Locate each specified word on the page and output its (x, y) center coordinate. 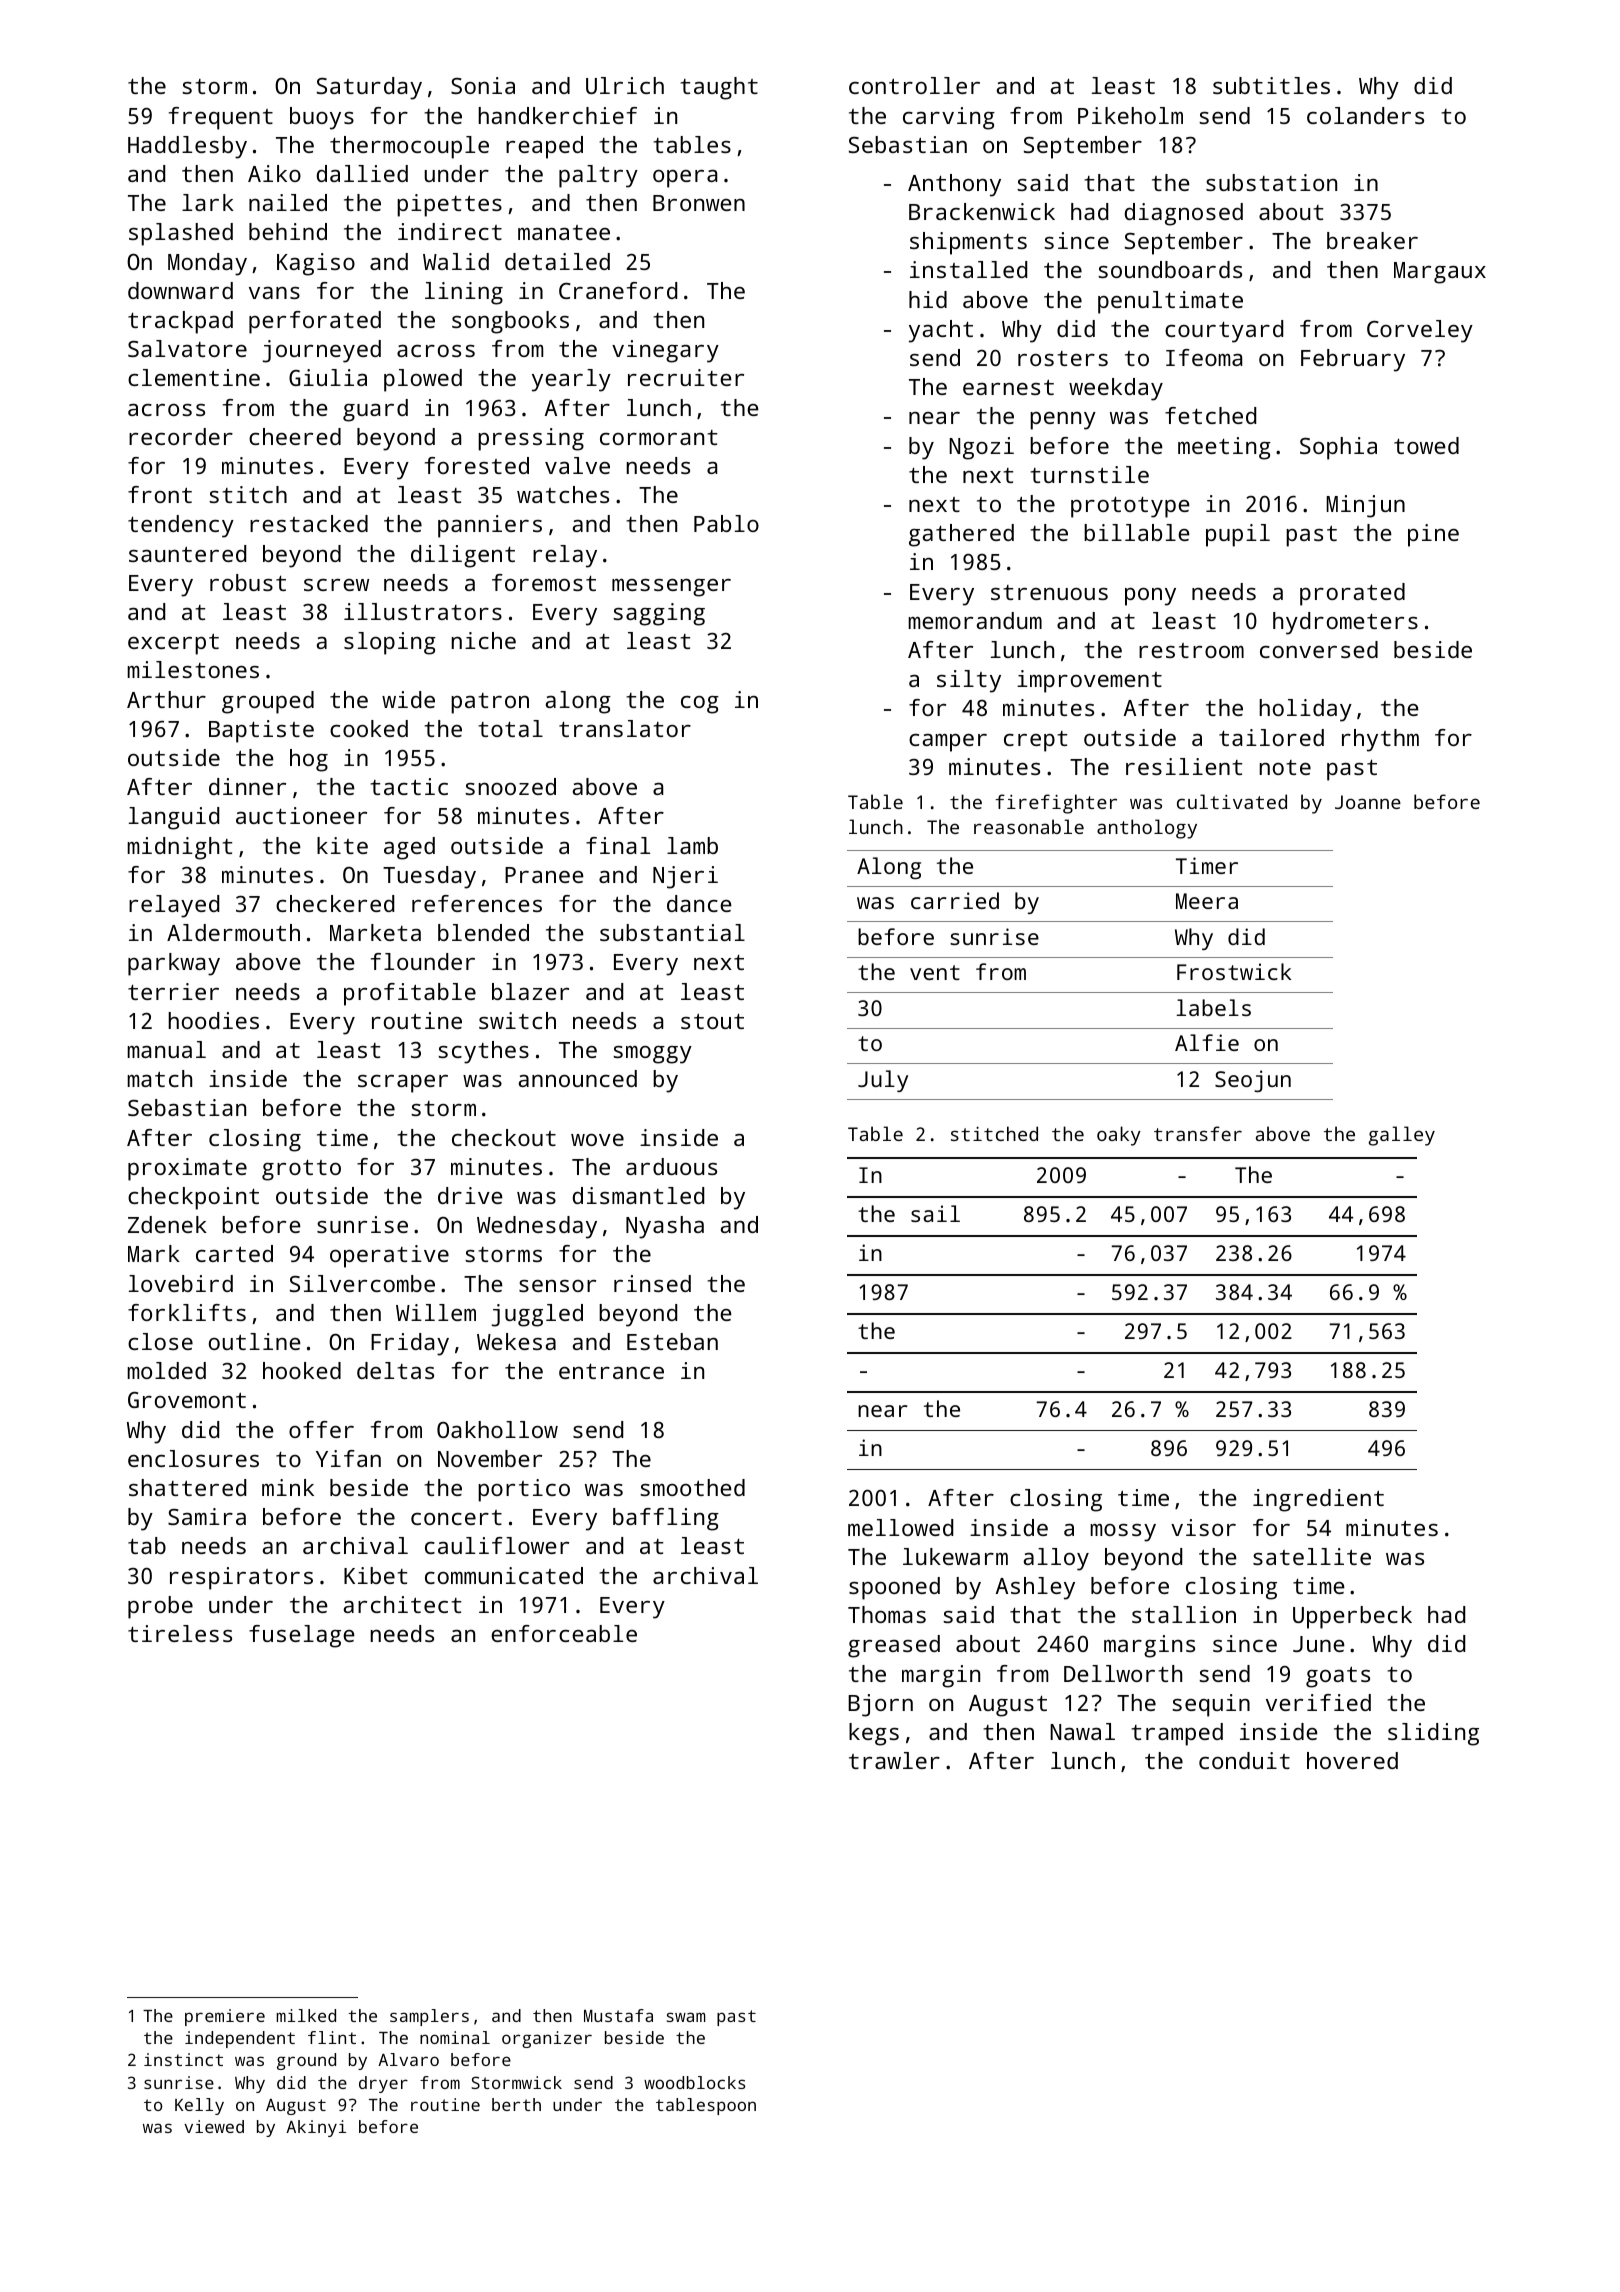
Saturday (369, 88)
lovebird (181, 1283)
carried (955, 900)
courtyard (1224, 331)
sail (935, 1213)
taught (719, 88)
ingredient (1318, 1500)
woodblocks (694, 2082)
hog (309, 760)
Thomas (887, 1614)
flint (332, 2037)
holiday (1305, 710)
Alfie (1207, 1042)
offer (321, 1429)
